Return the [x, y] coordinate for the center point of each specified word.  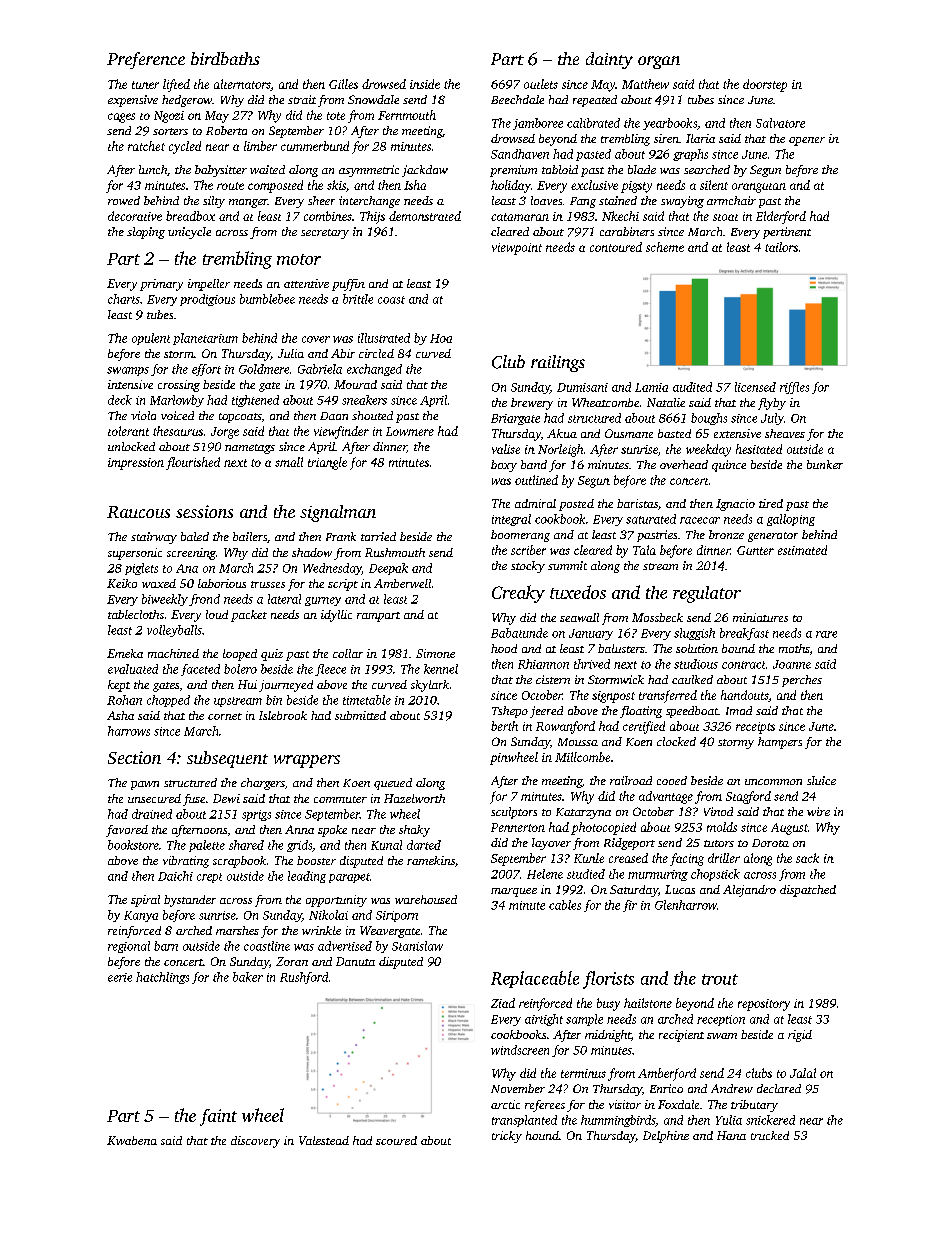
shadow [312, 552]
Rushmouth [395, 552]
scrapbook [239, 862]
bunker [825, 464]
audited [692, 387]
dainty [609, 60]
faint [218, 1117]
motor [299, 259]
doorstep [765, 85]
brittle [358, 299]
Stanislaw [417, 946]
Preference [146, 60]
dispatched [808, 891]
